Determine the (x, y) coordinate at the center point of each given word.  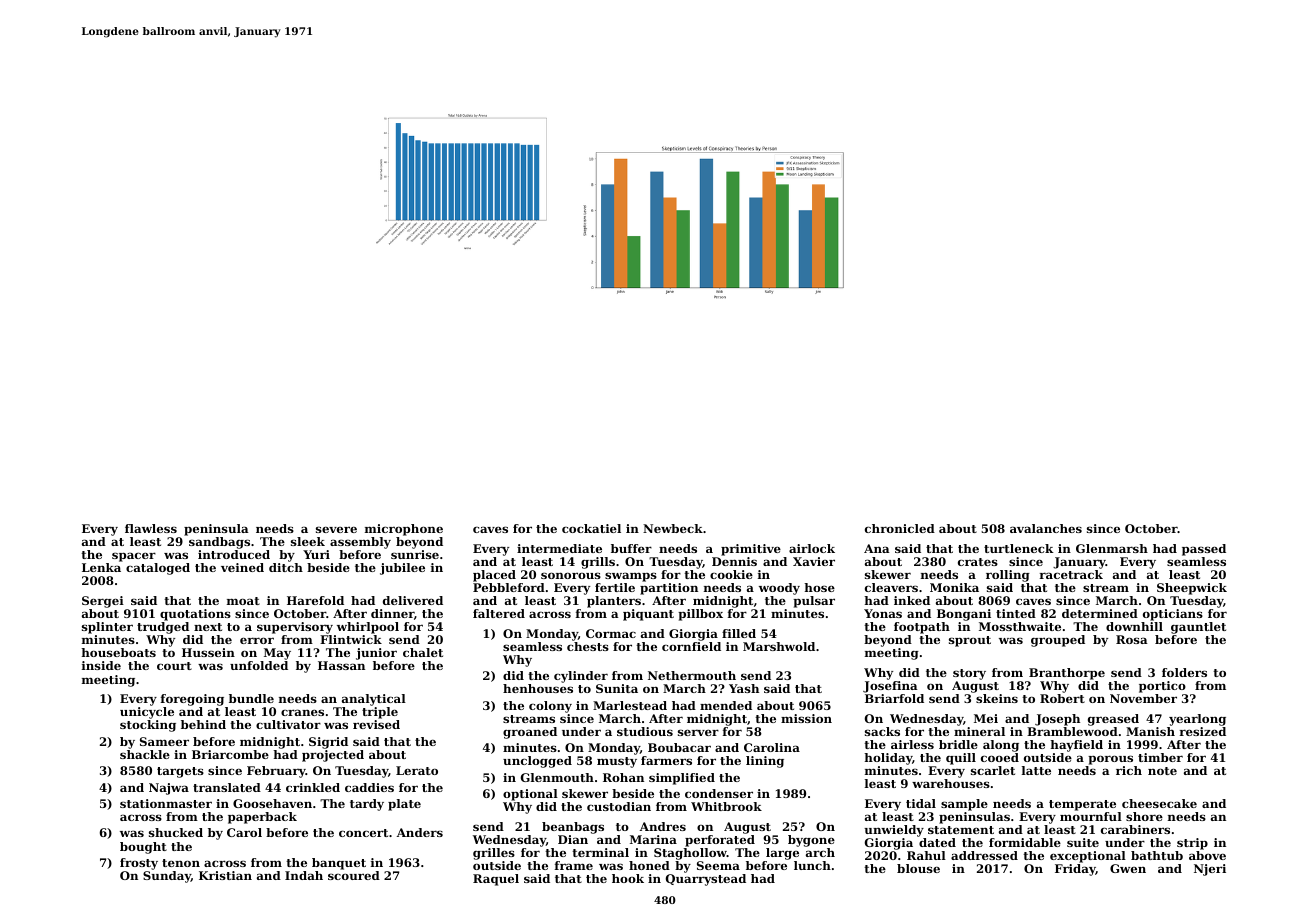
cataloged (158, 569)
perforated (720, 841)
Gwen (1128, 868)
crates (978, 562)
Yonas (883, 613)
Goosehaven (272, 803)
